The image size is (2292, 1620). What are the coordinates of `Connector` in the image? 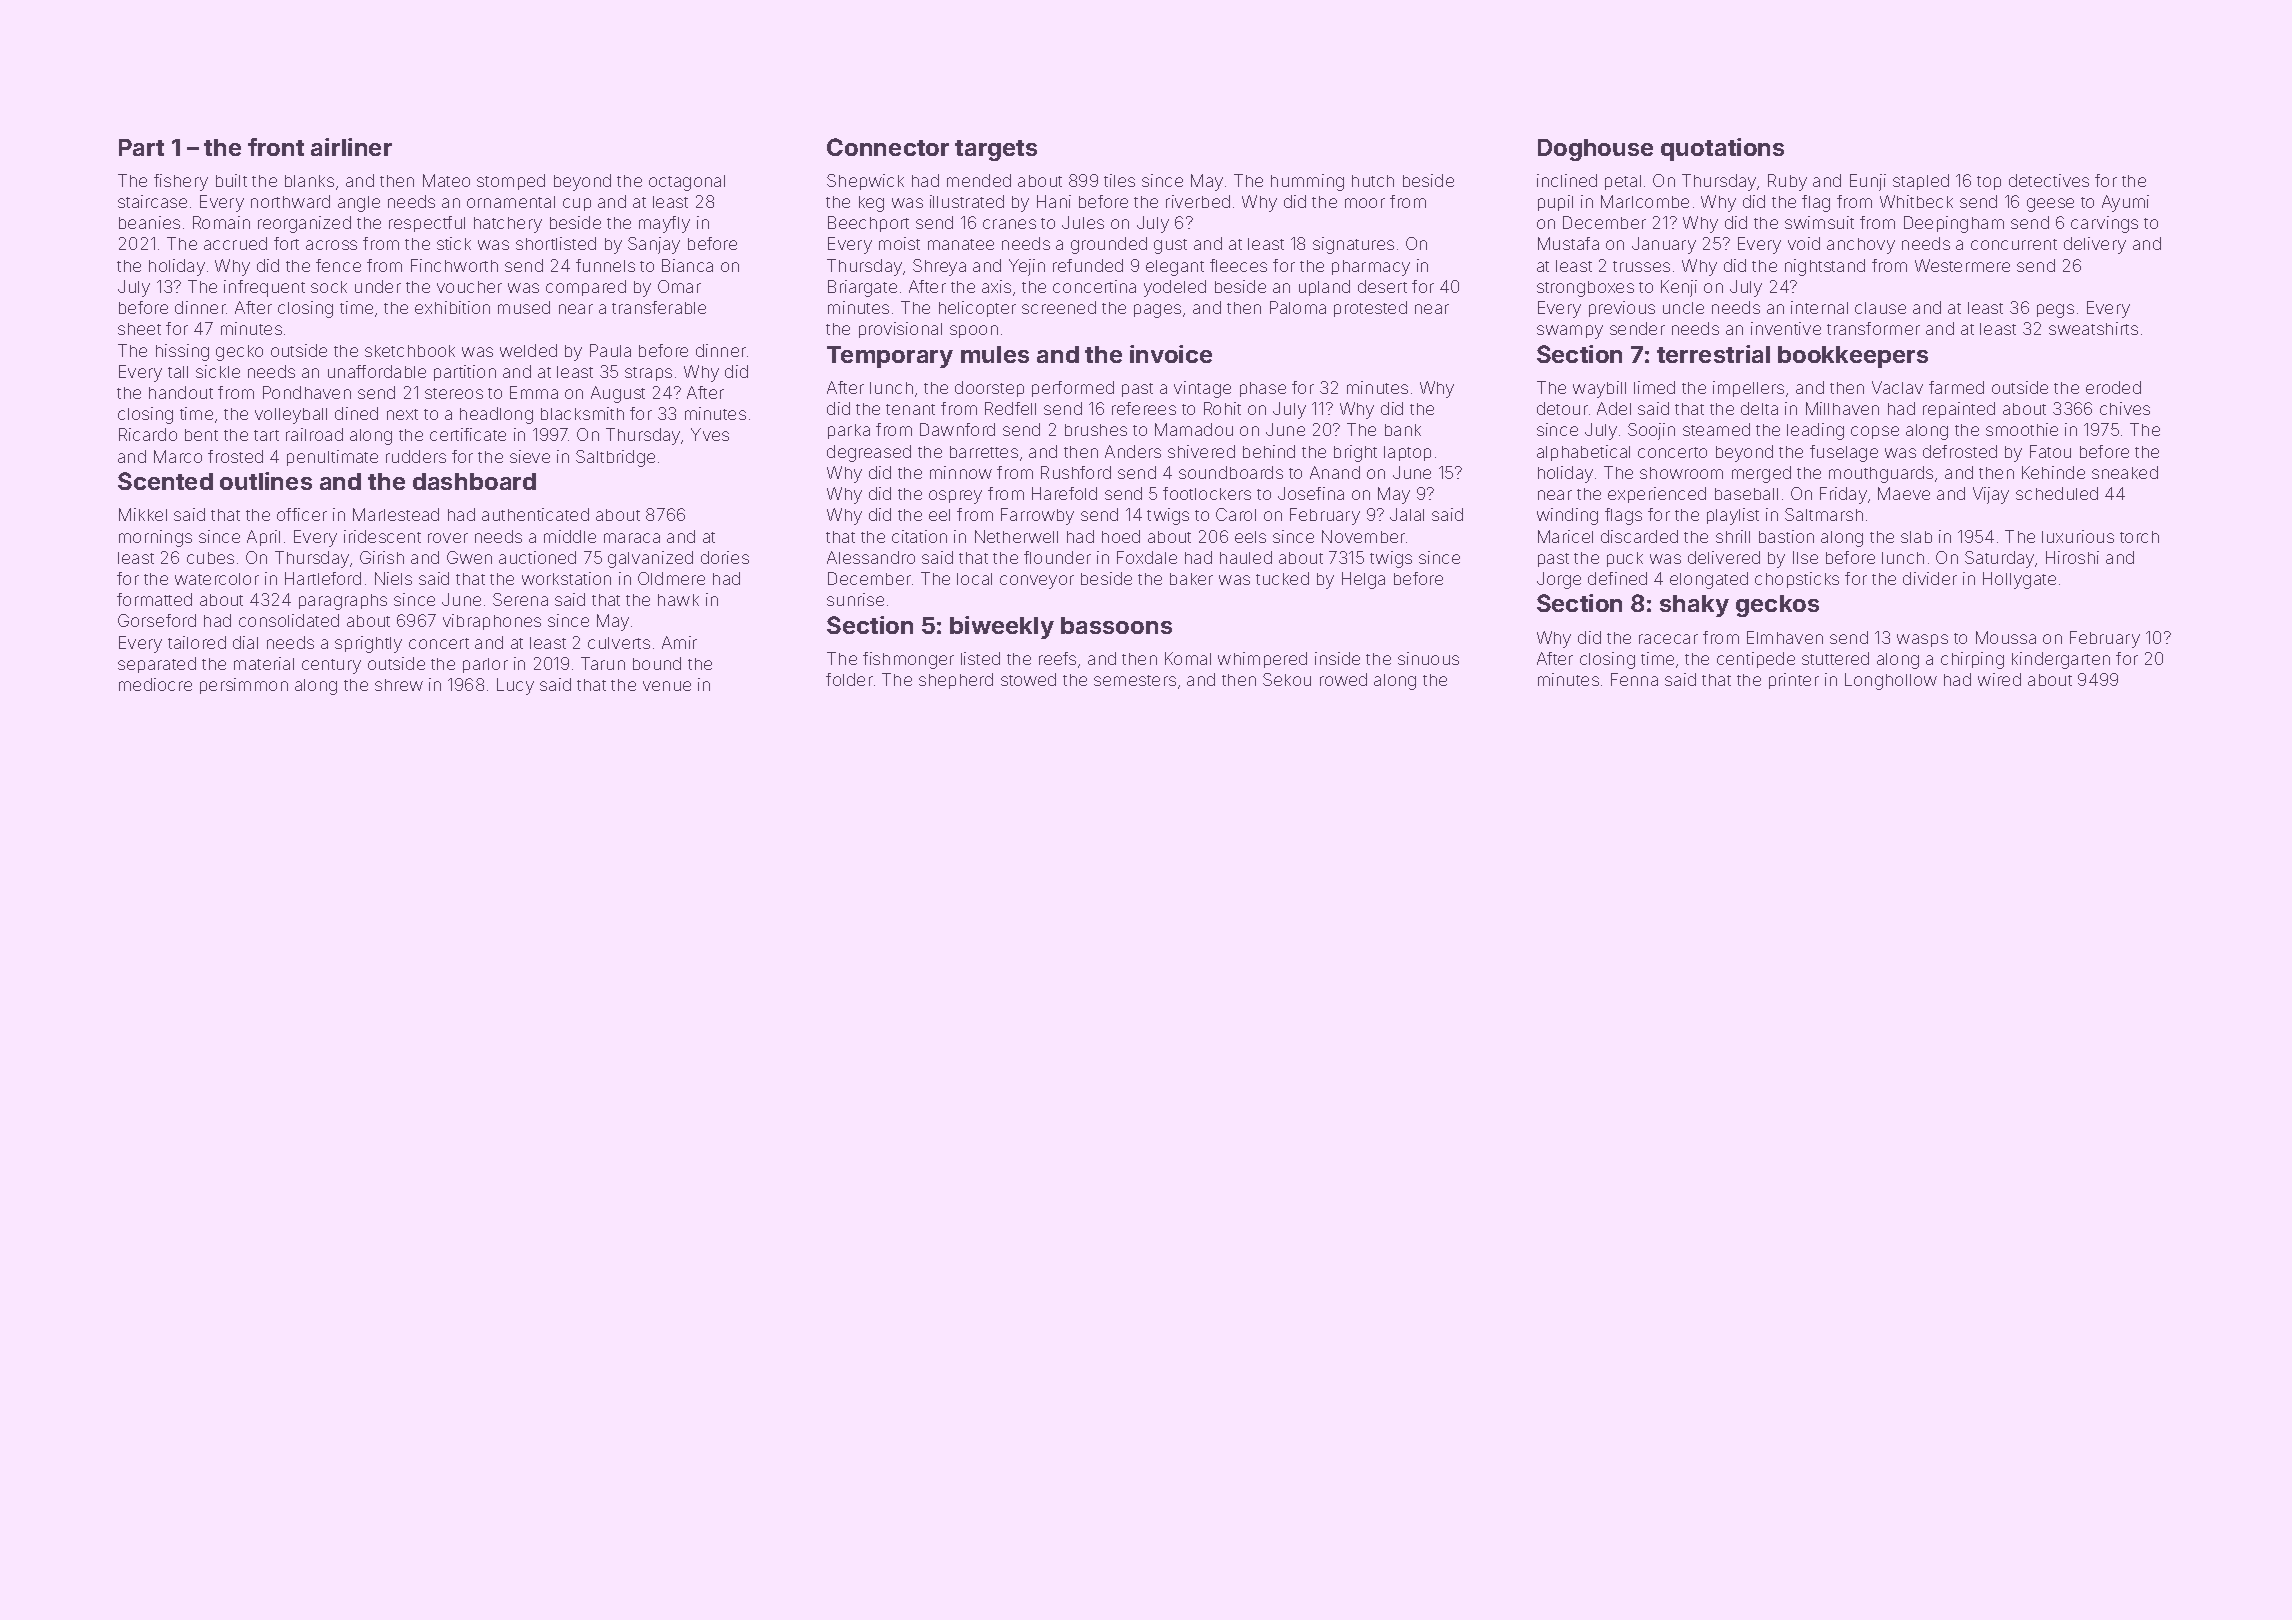 It's located at (888, 147).
